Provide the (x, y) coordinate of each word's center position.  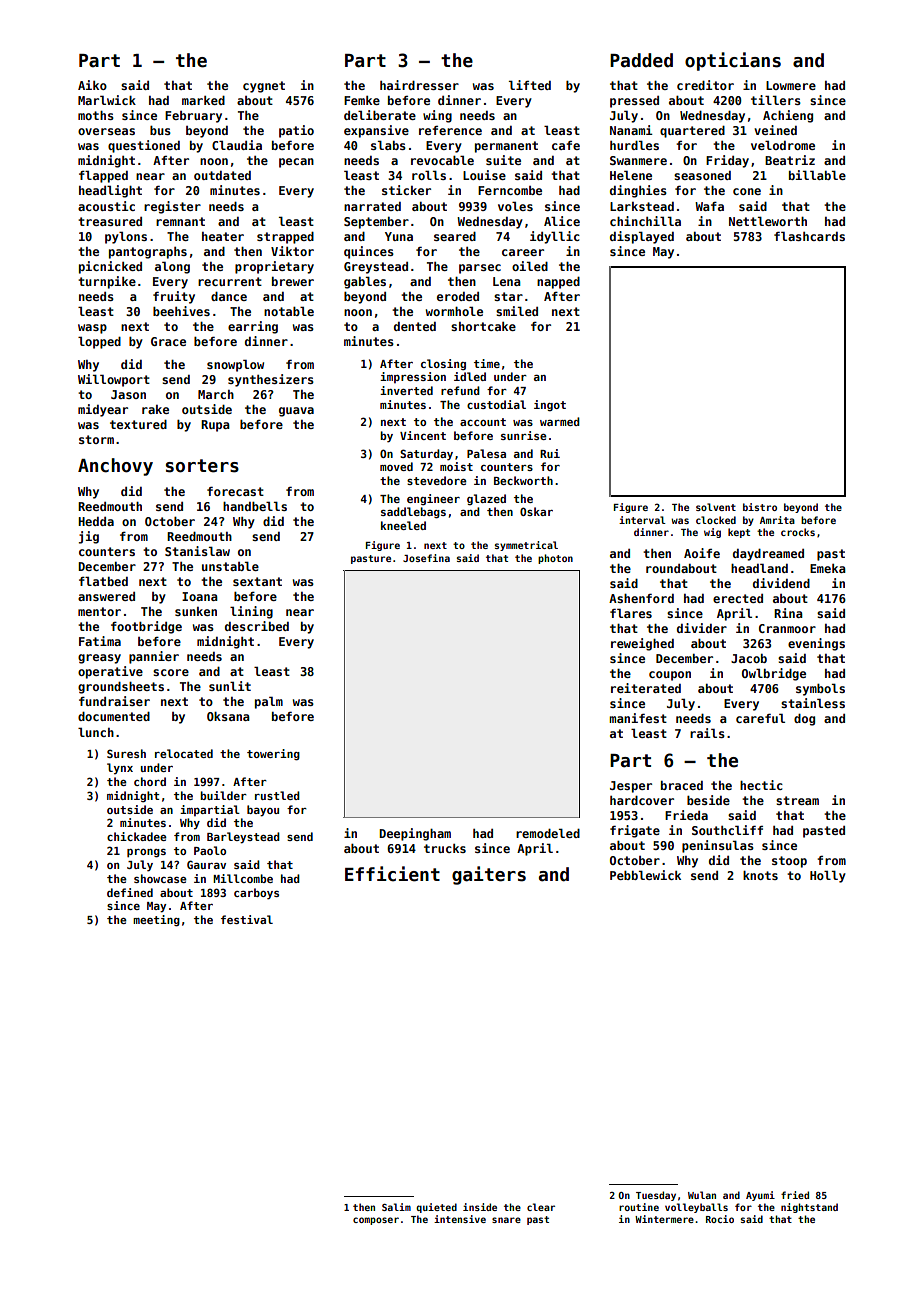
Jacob (749, 658)
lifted (530, 85)
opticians (733, 61)
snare (506, 1220)
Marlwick (107, 100)
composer (376, 1221)
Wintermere (664, 1219)
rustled (277, 795)
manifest (638, 718)
